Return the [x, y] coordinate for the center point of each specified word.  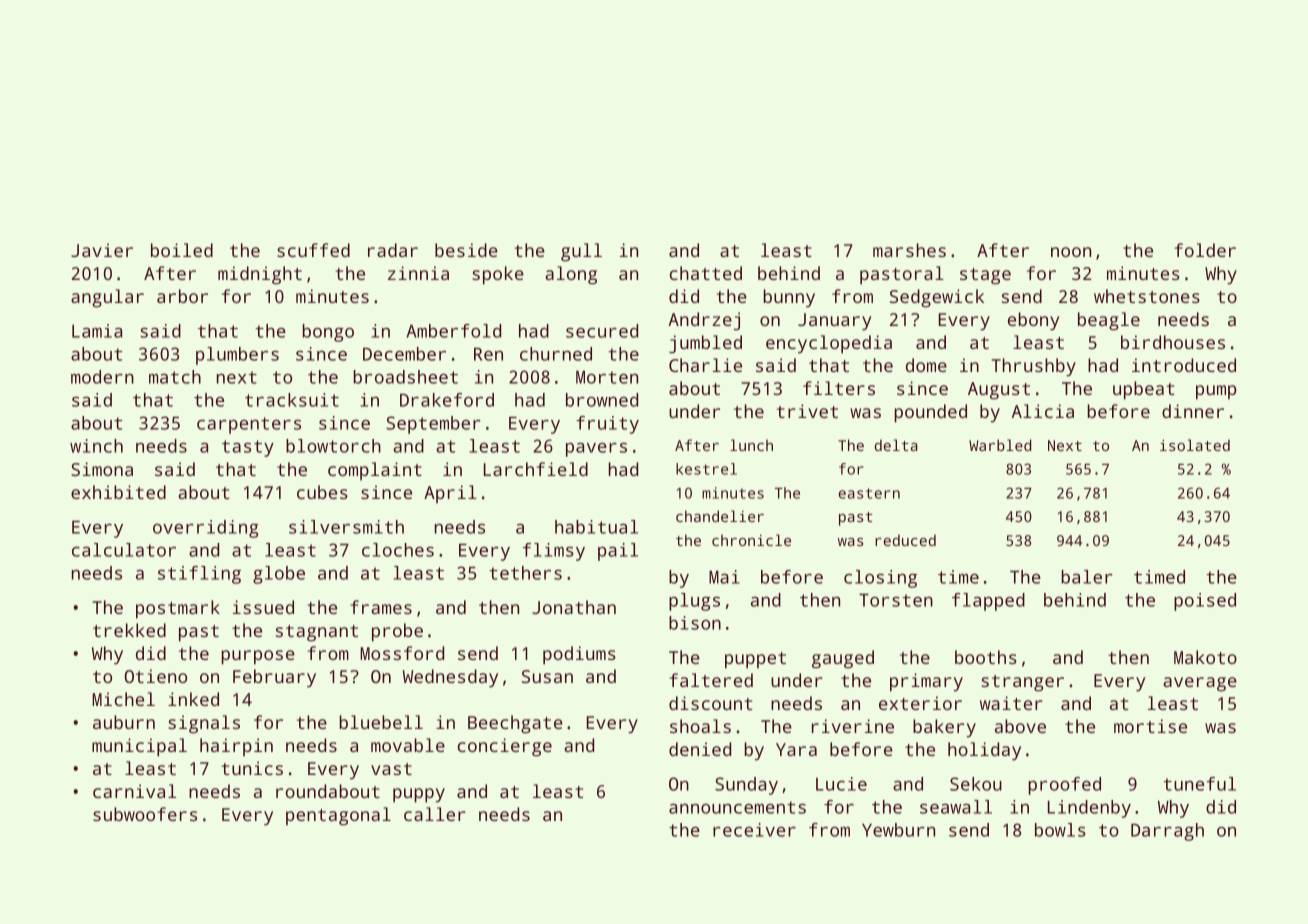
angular [107, 298]
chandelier [720, 516]
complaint [375, 471]
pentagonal [338, 816]
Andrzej [704, 321]
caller [434, 814]
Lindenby [1089, 809]
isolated [1195, 445]
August [999, 391]
